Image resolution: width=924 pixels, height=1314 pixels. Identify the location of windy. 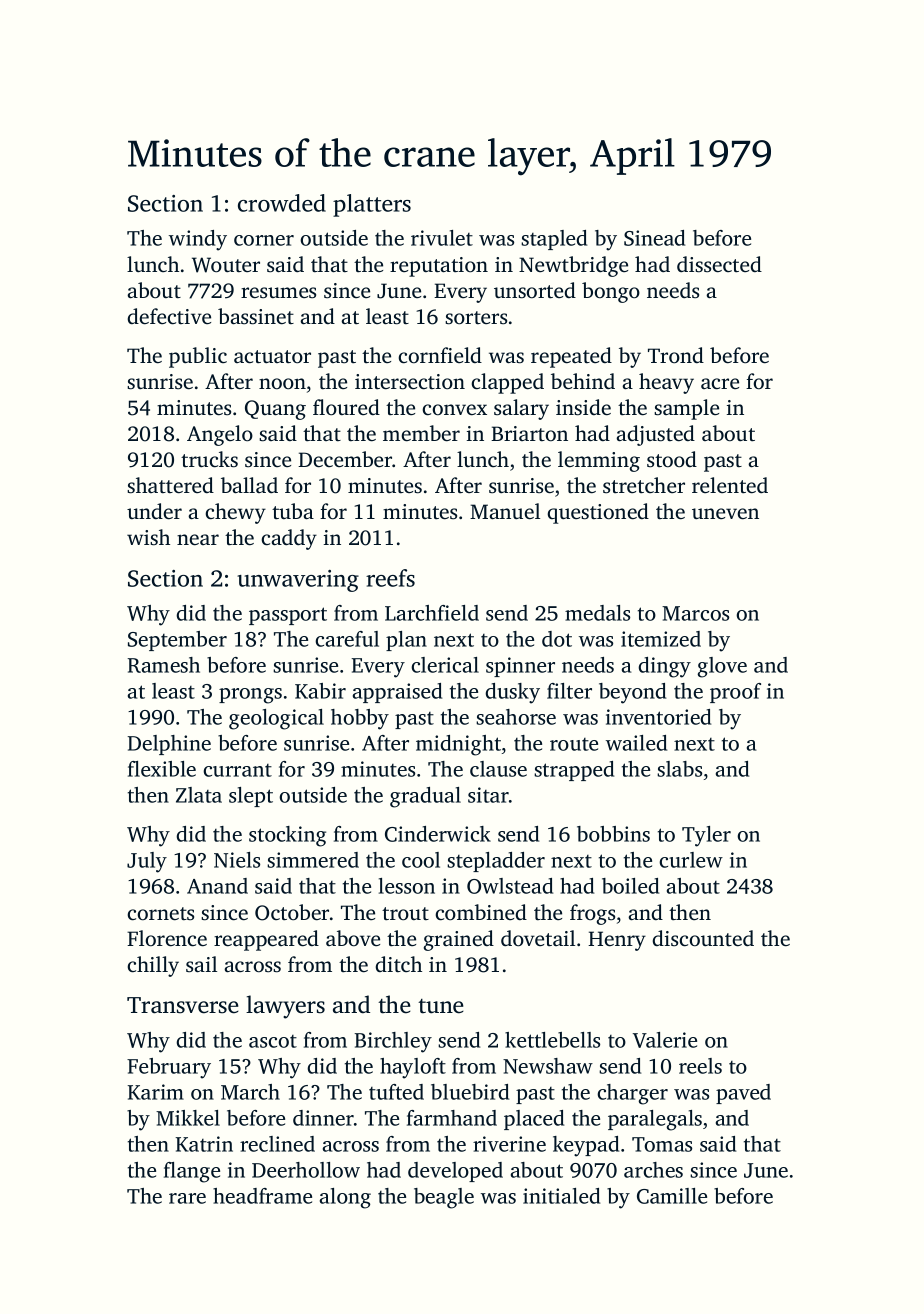
(198, 240).
